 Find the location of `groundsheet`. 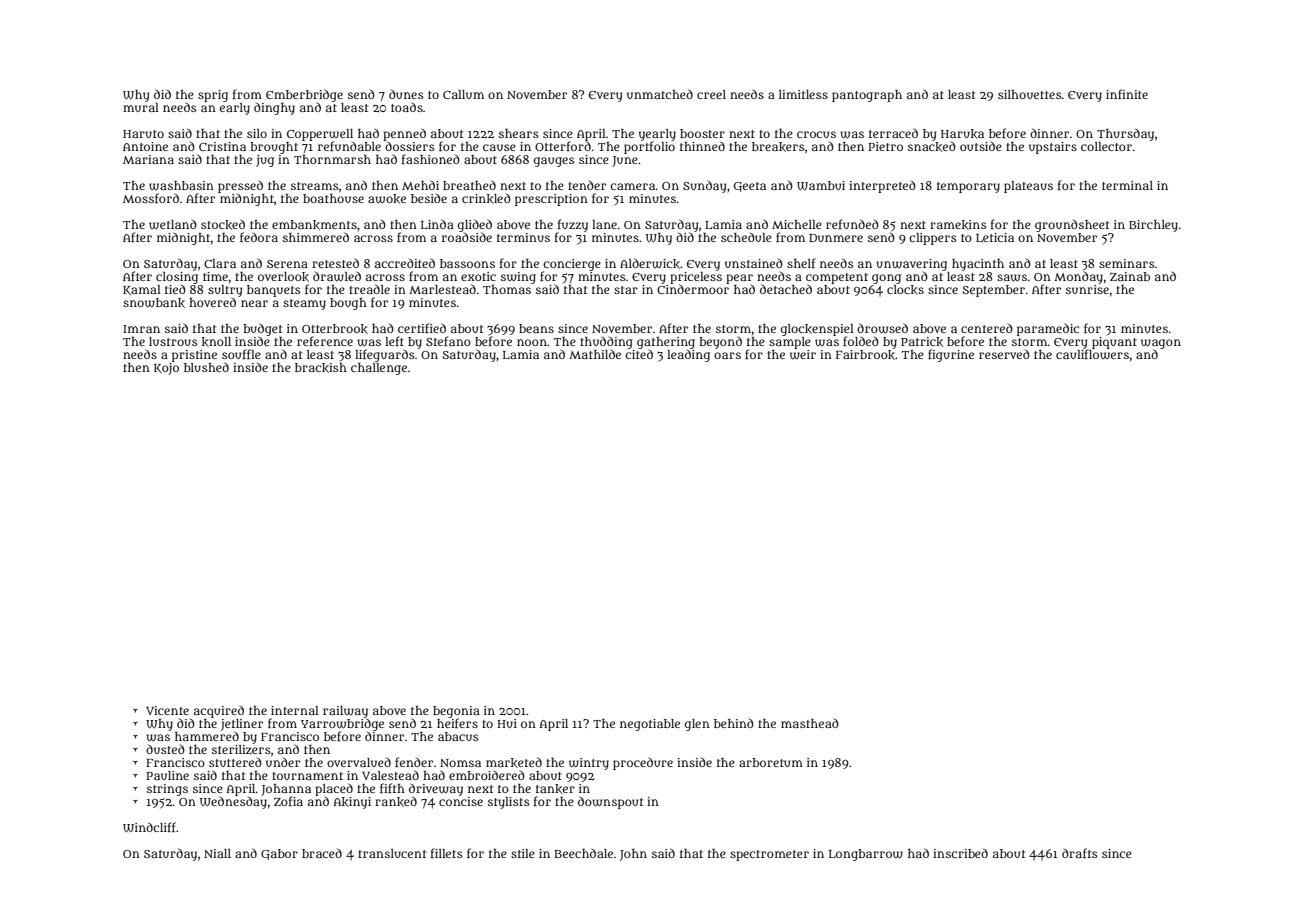

groundsheet is located at coordinates (1072, 226).
